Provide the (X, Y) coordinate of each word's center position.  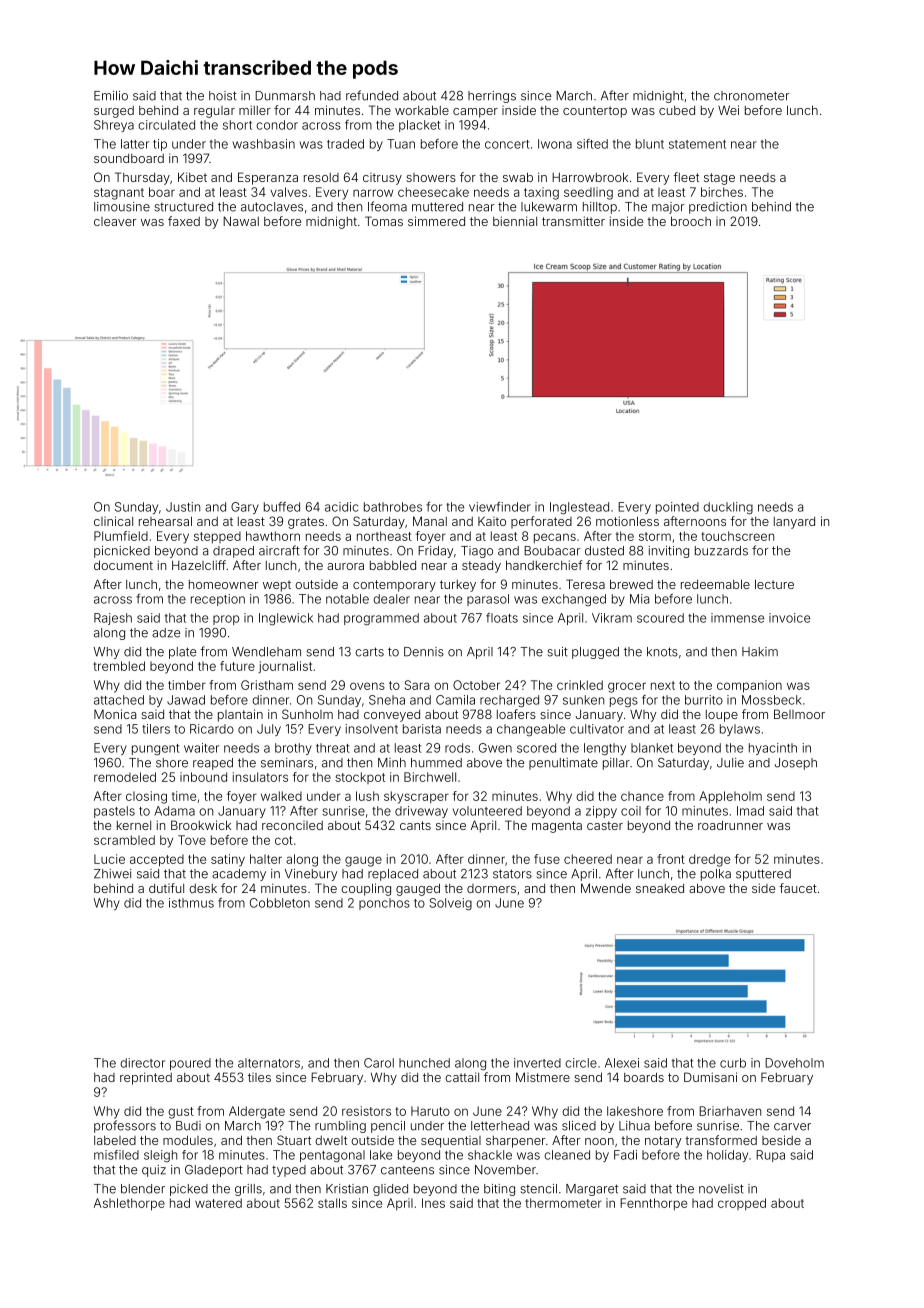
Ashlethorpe (129, 1204)
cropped (742, 1204)
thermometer (563, 1203)
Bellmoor (799, 714)
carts (369, 652)
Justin (183, 507)
